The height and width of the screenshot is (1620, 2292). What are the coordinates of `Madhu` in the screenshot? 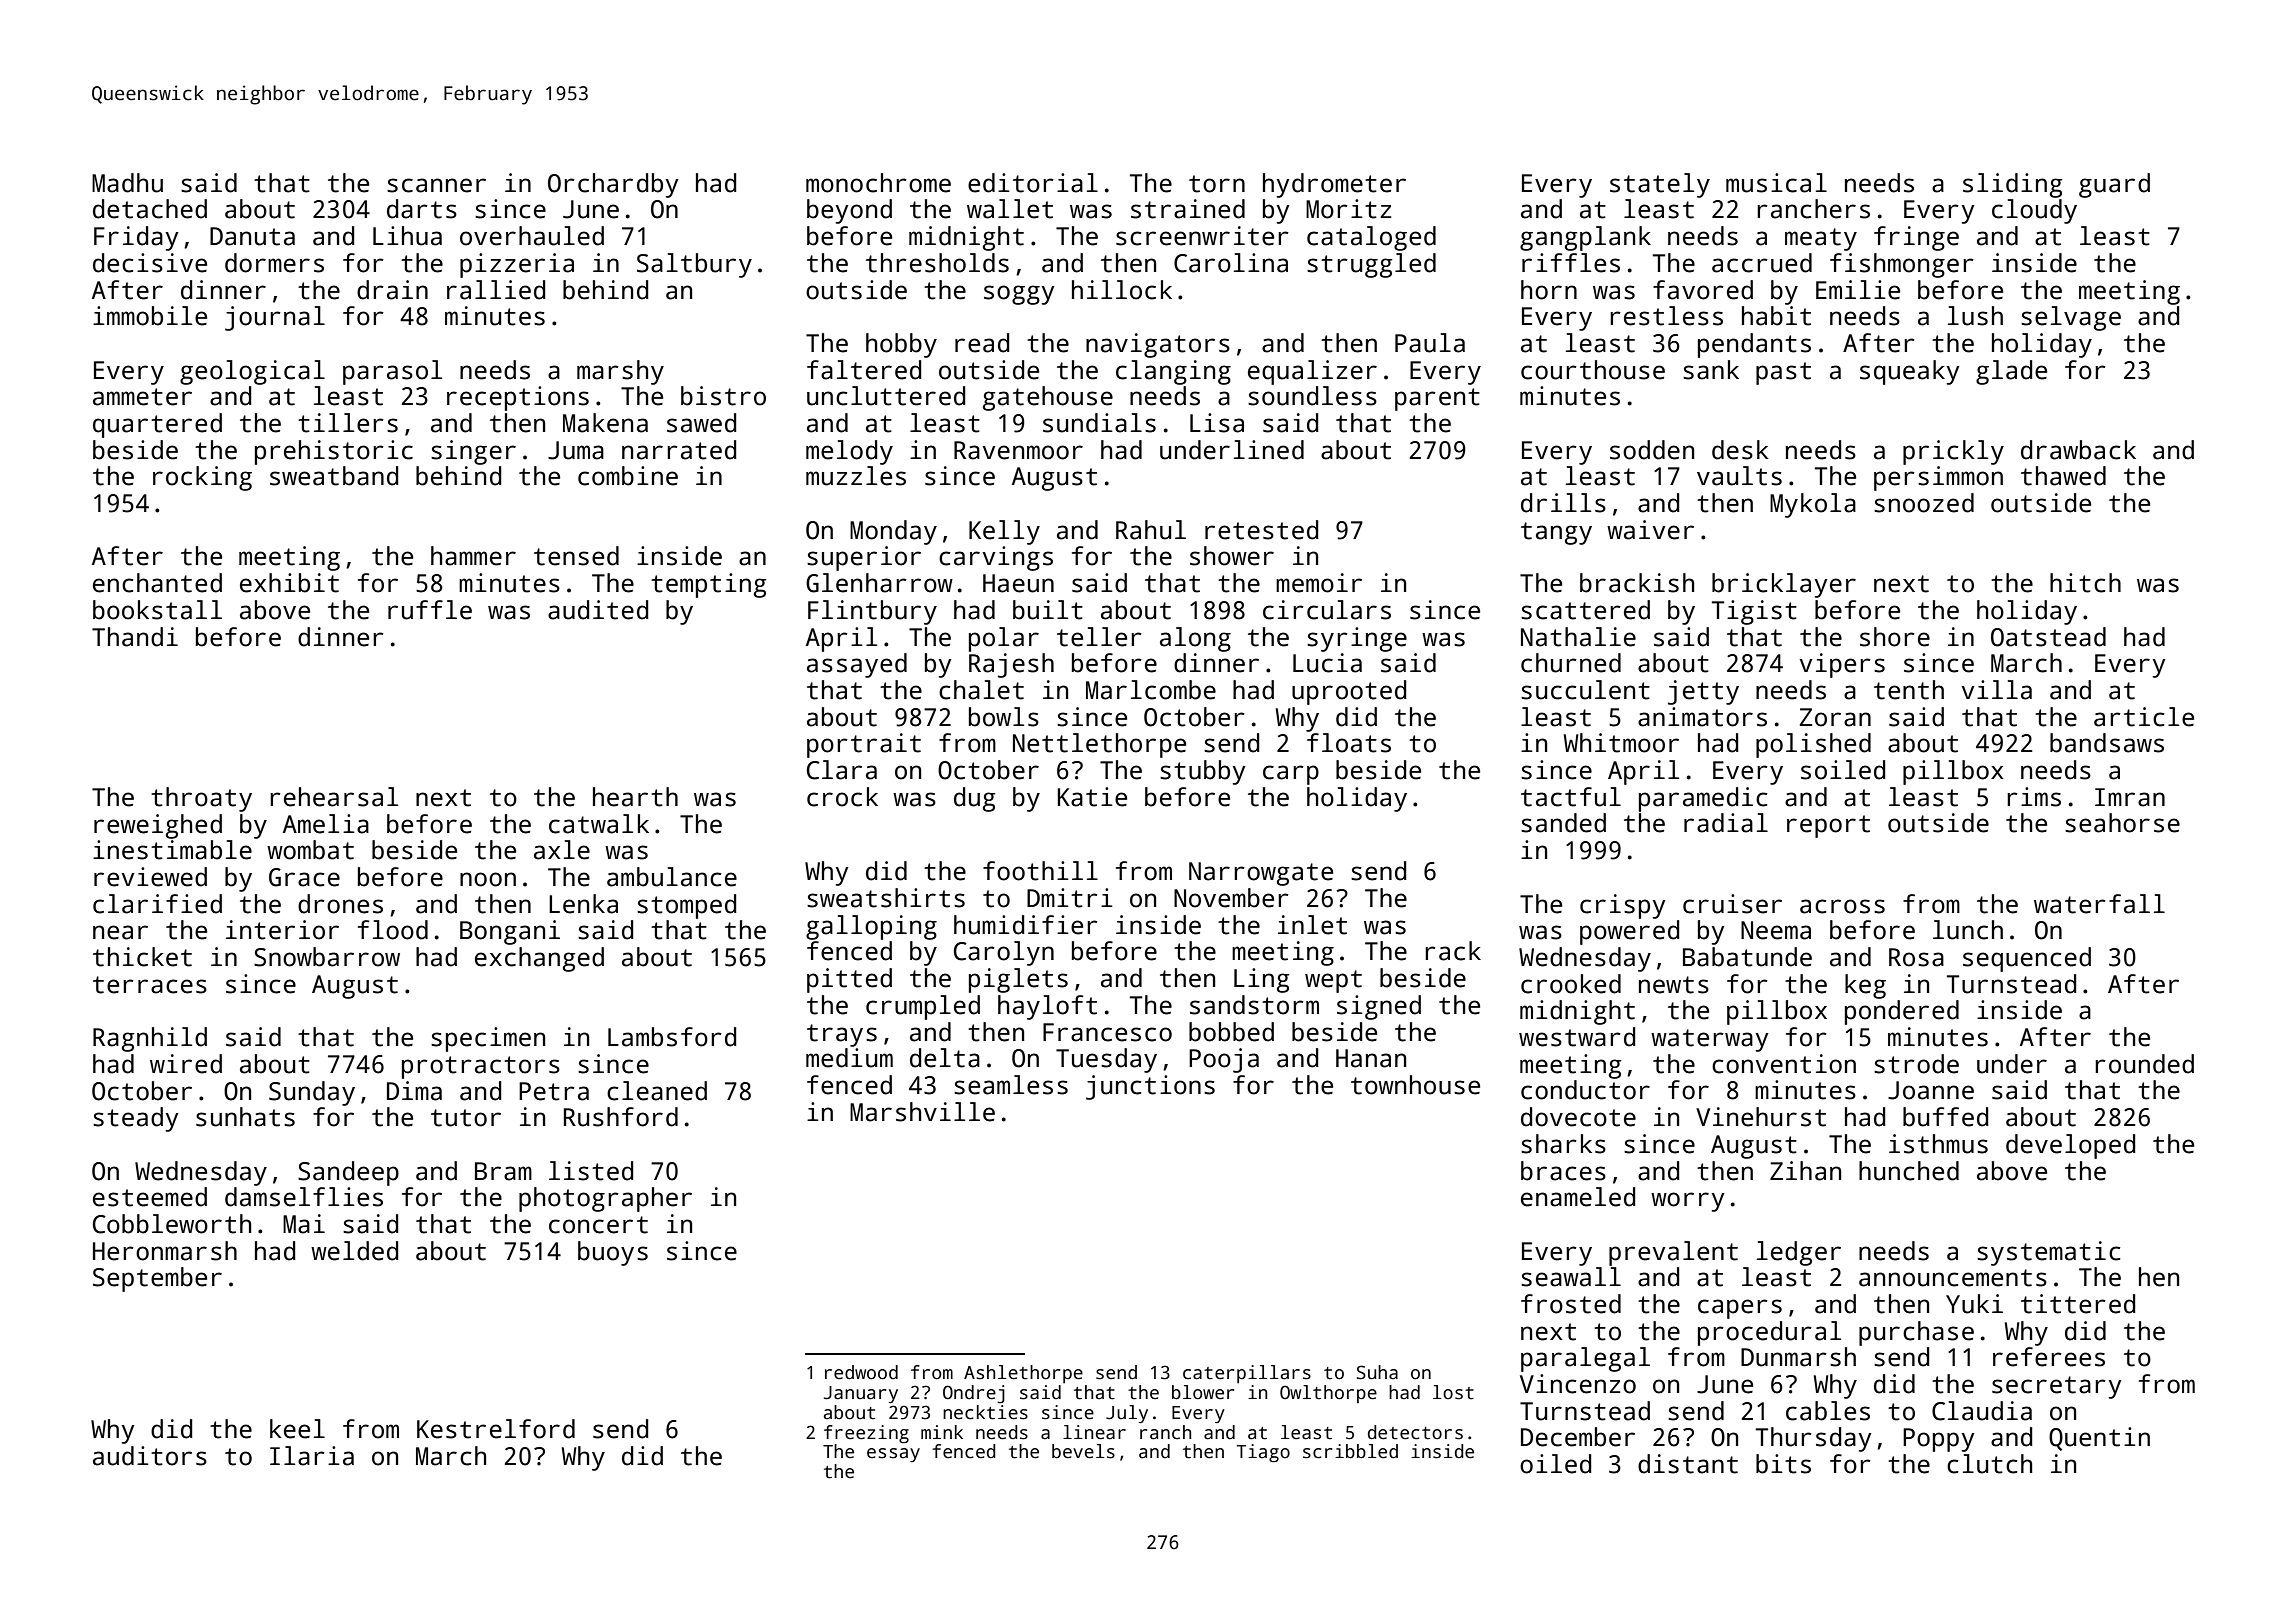 It's located at (127, 183).
